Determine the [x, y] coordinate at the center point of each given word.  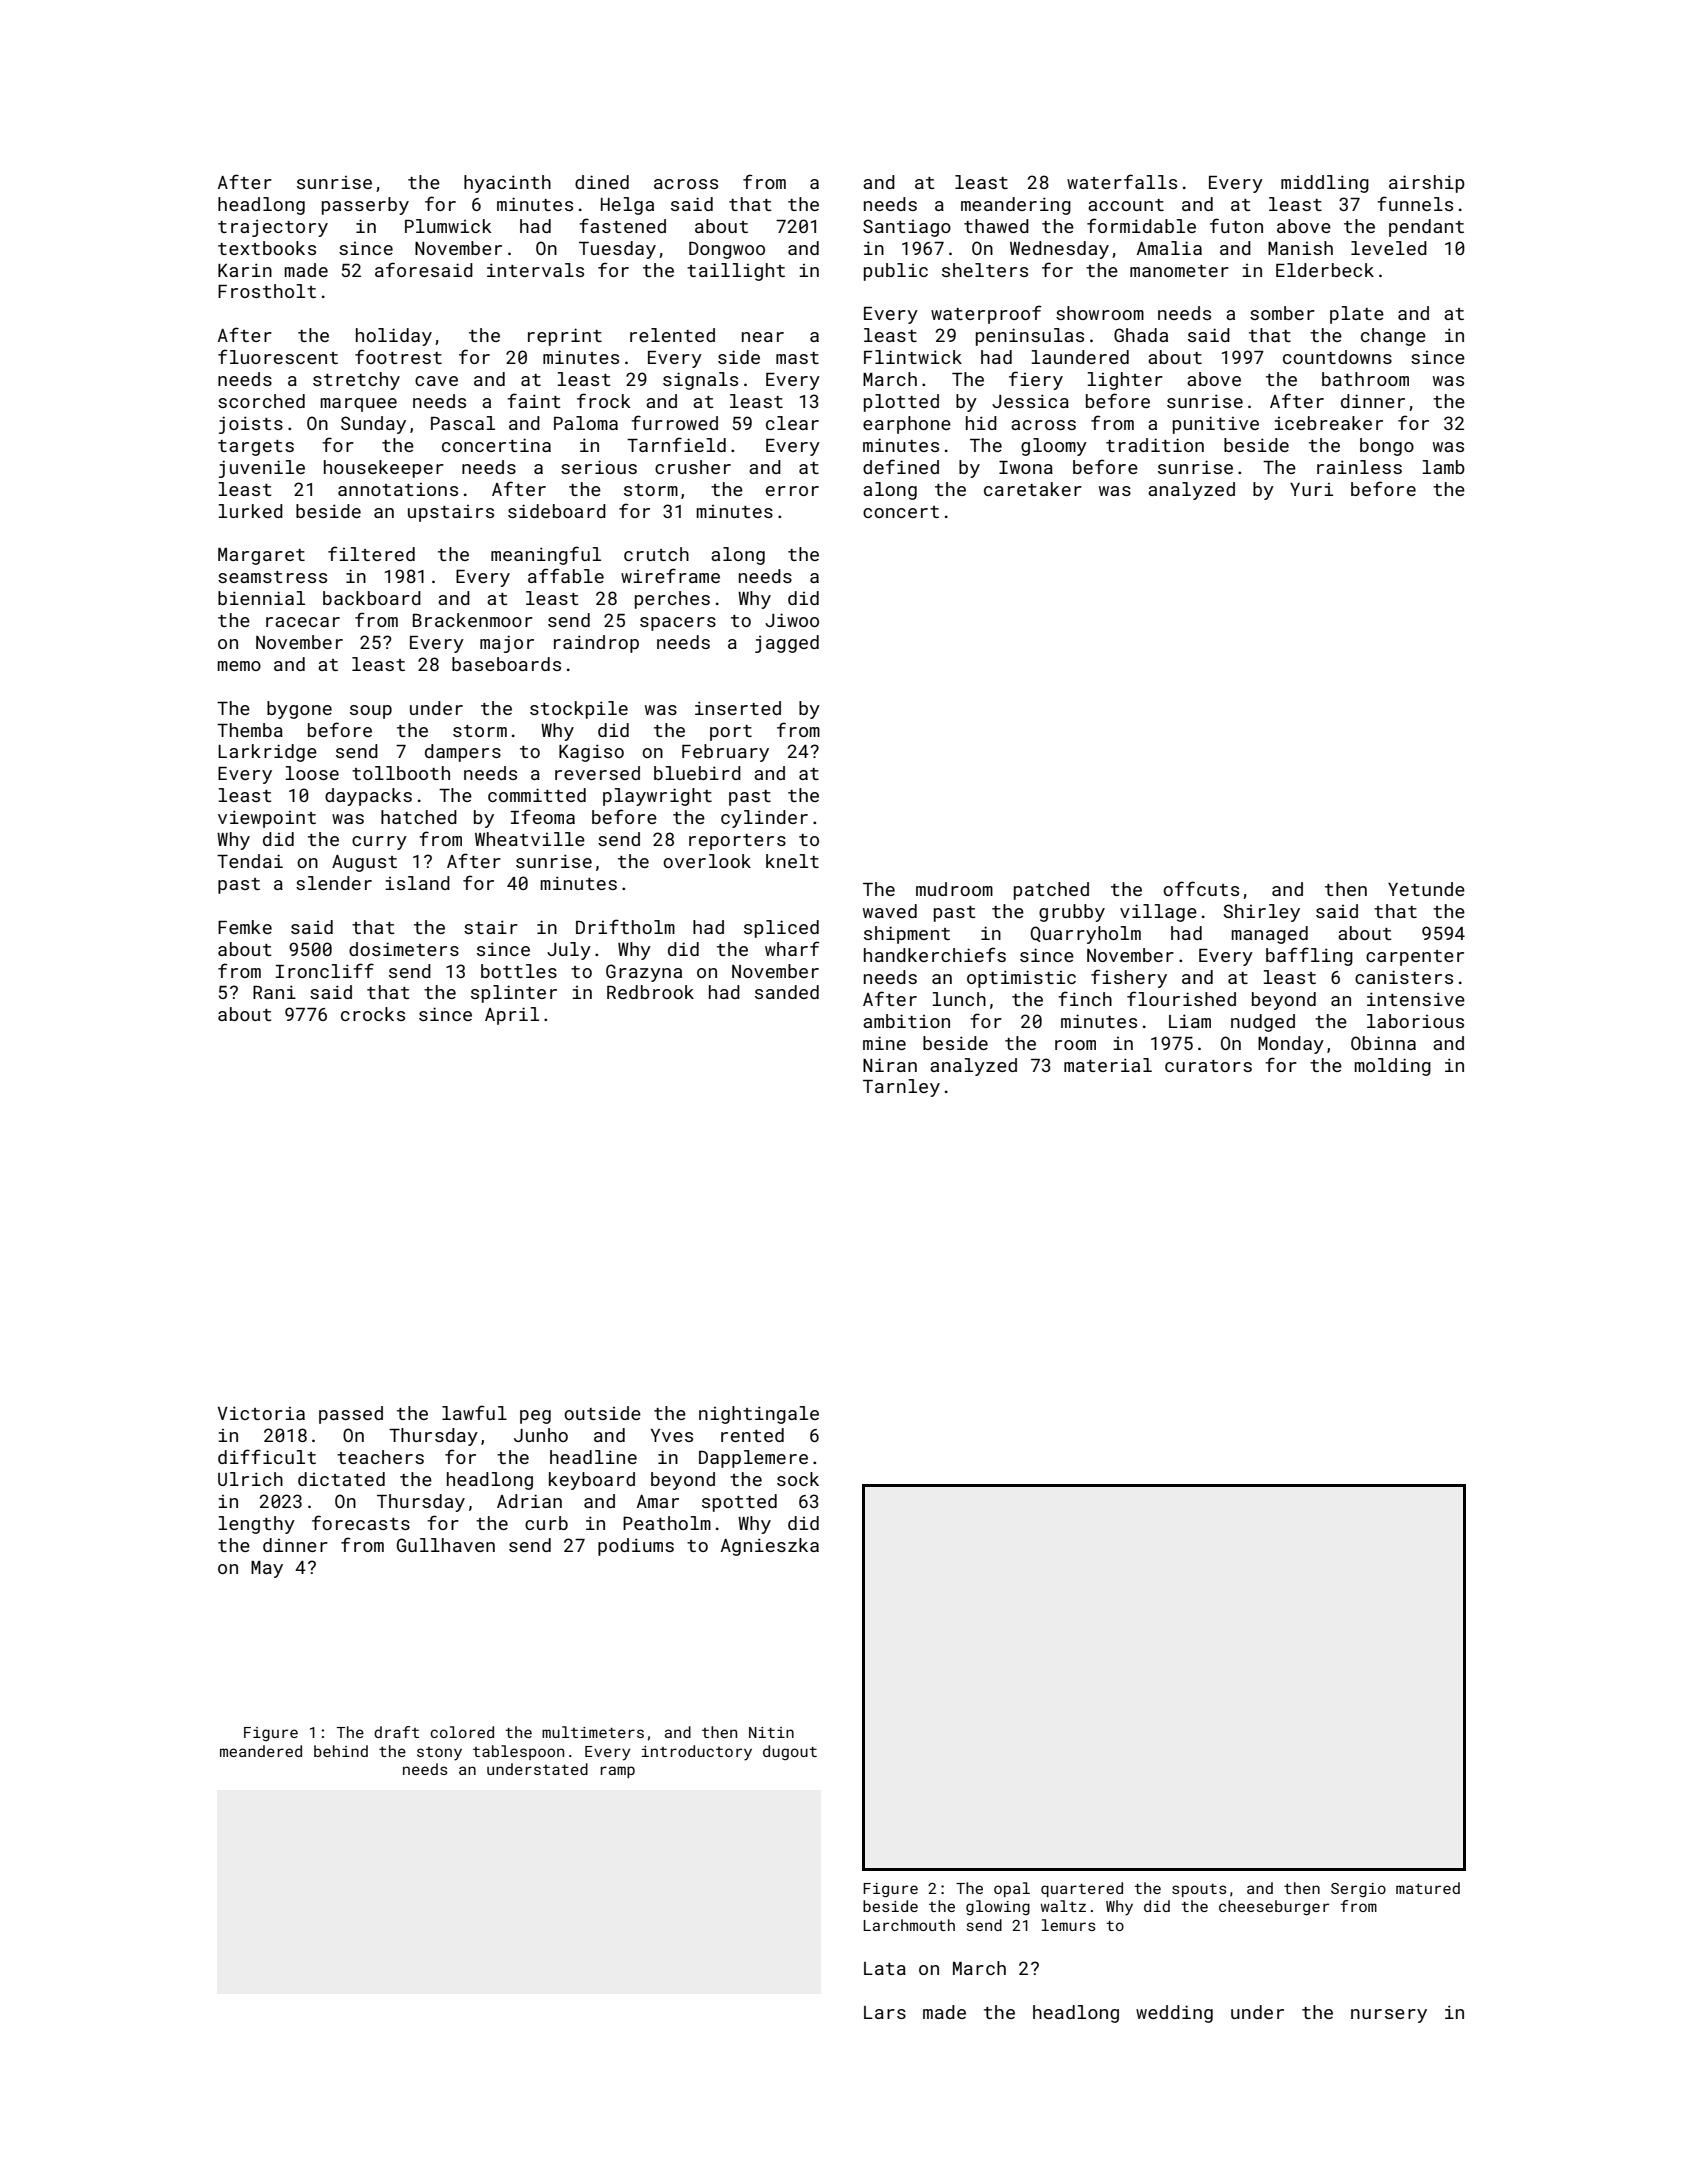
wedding [1174, 2014]
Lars [885, 2012]
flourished [1181, 998]
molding [1392, 1067]
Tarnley [901, 1088]
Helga [627, 206]
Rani [274, 992]
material [1108, 1065]
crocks [373, 1014]
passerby [365, 206]
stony [439, 1754]
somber [1282, 313]
